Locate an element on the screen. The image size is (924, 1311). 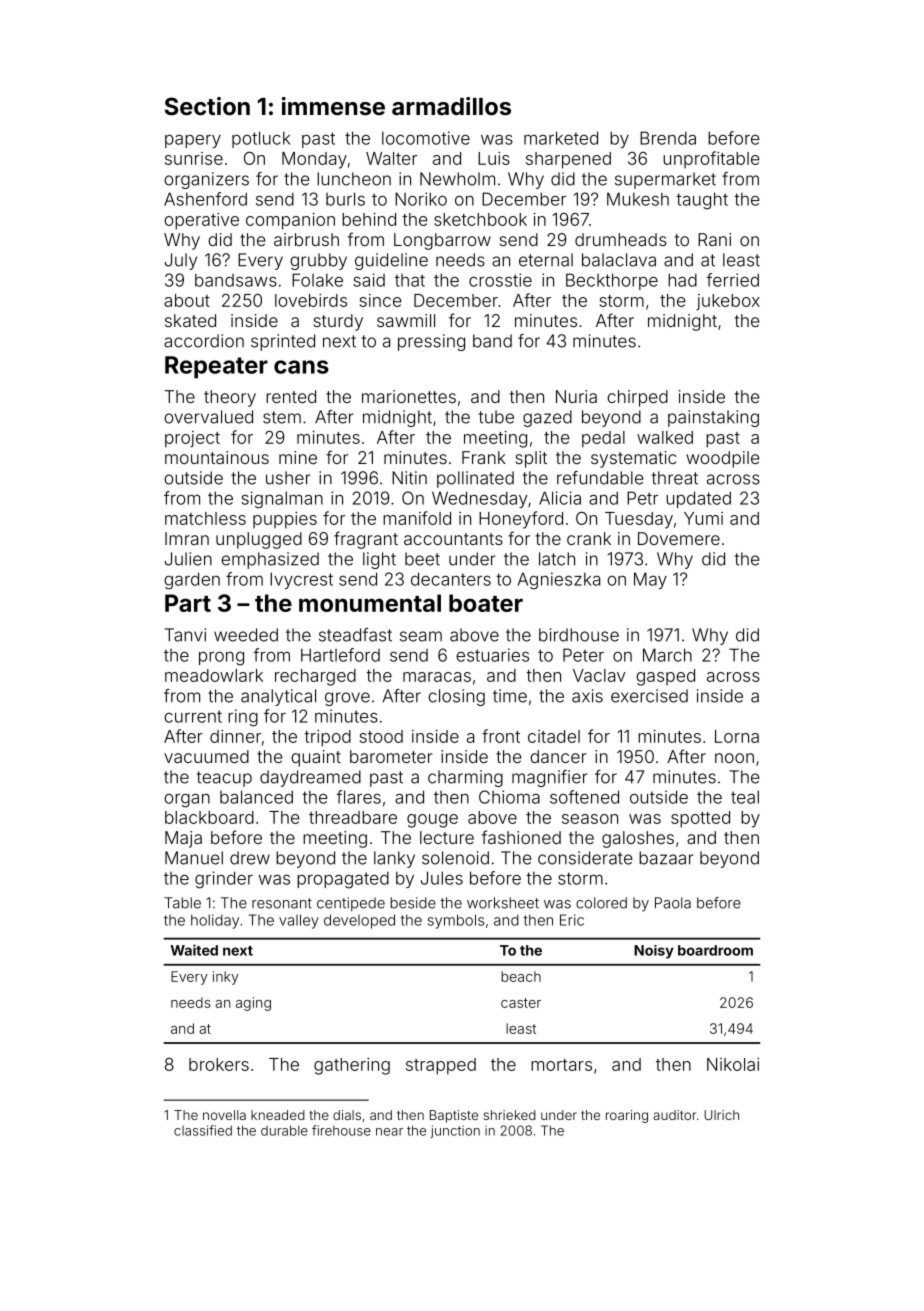
auditor is located at coordinates (674, 1115).
